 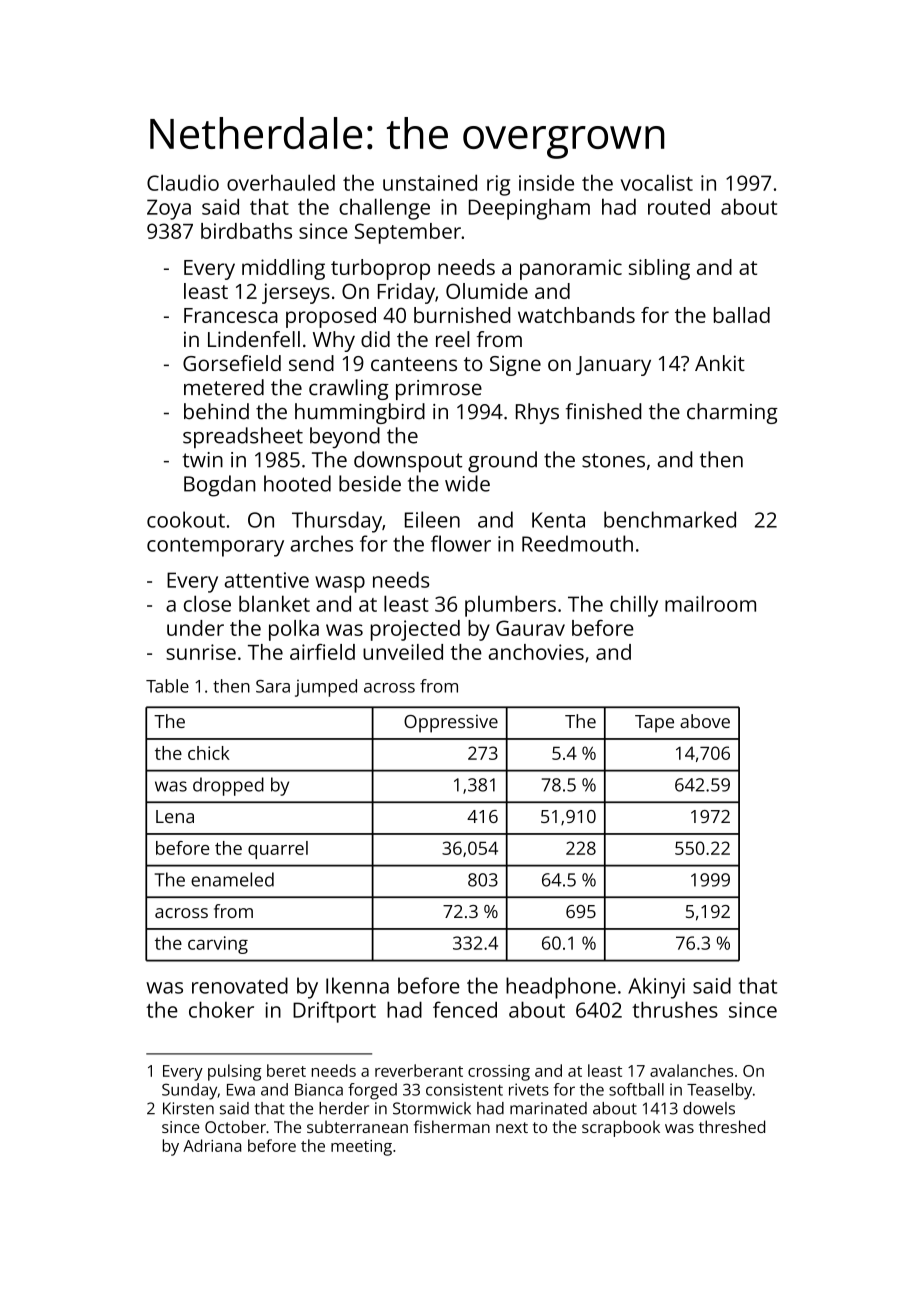 I want to click on unstained, so click(x=430, y=182).
